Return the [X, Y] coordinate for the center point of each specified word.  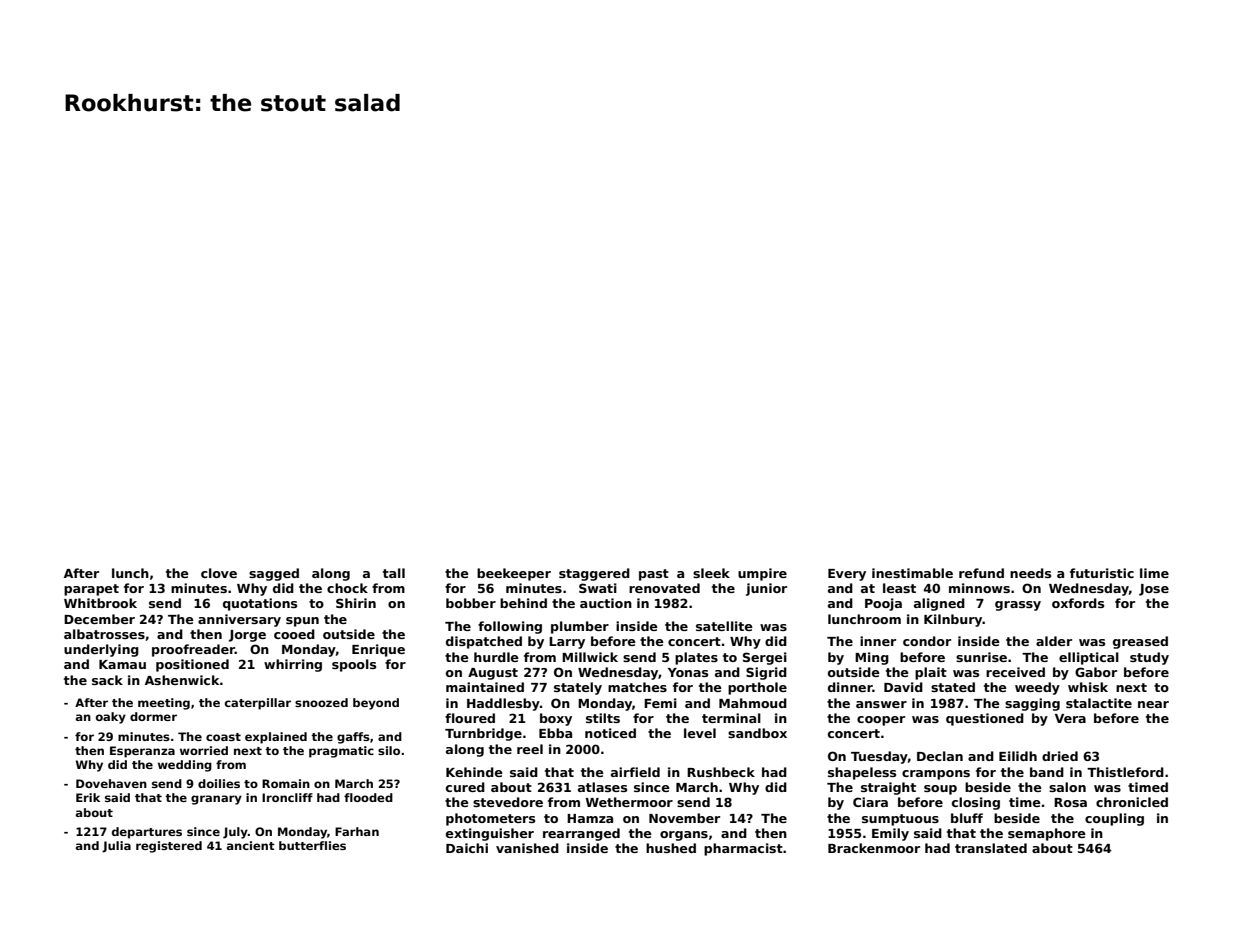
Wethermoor [629, 802]
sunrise [981, 657]
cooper [881, 721]
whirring [293, 665]
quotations [260, 604]
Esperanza [142, 752]
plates [696, 658]
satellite [724, 626]
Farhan [357, 831]
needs [1030, 573]
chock [347, 588]
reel [530, 749]
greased [1140, 642]
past [654, 575]
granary [216, 800]
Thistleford [1125, 772]
